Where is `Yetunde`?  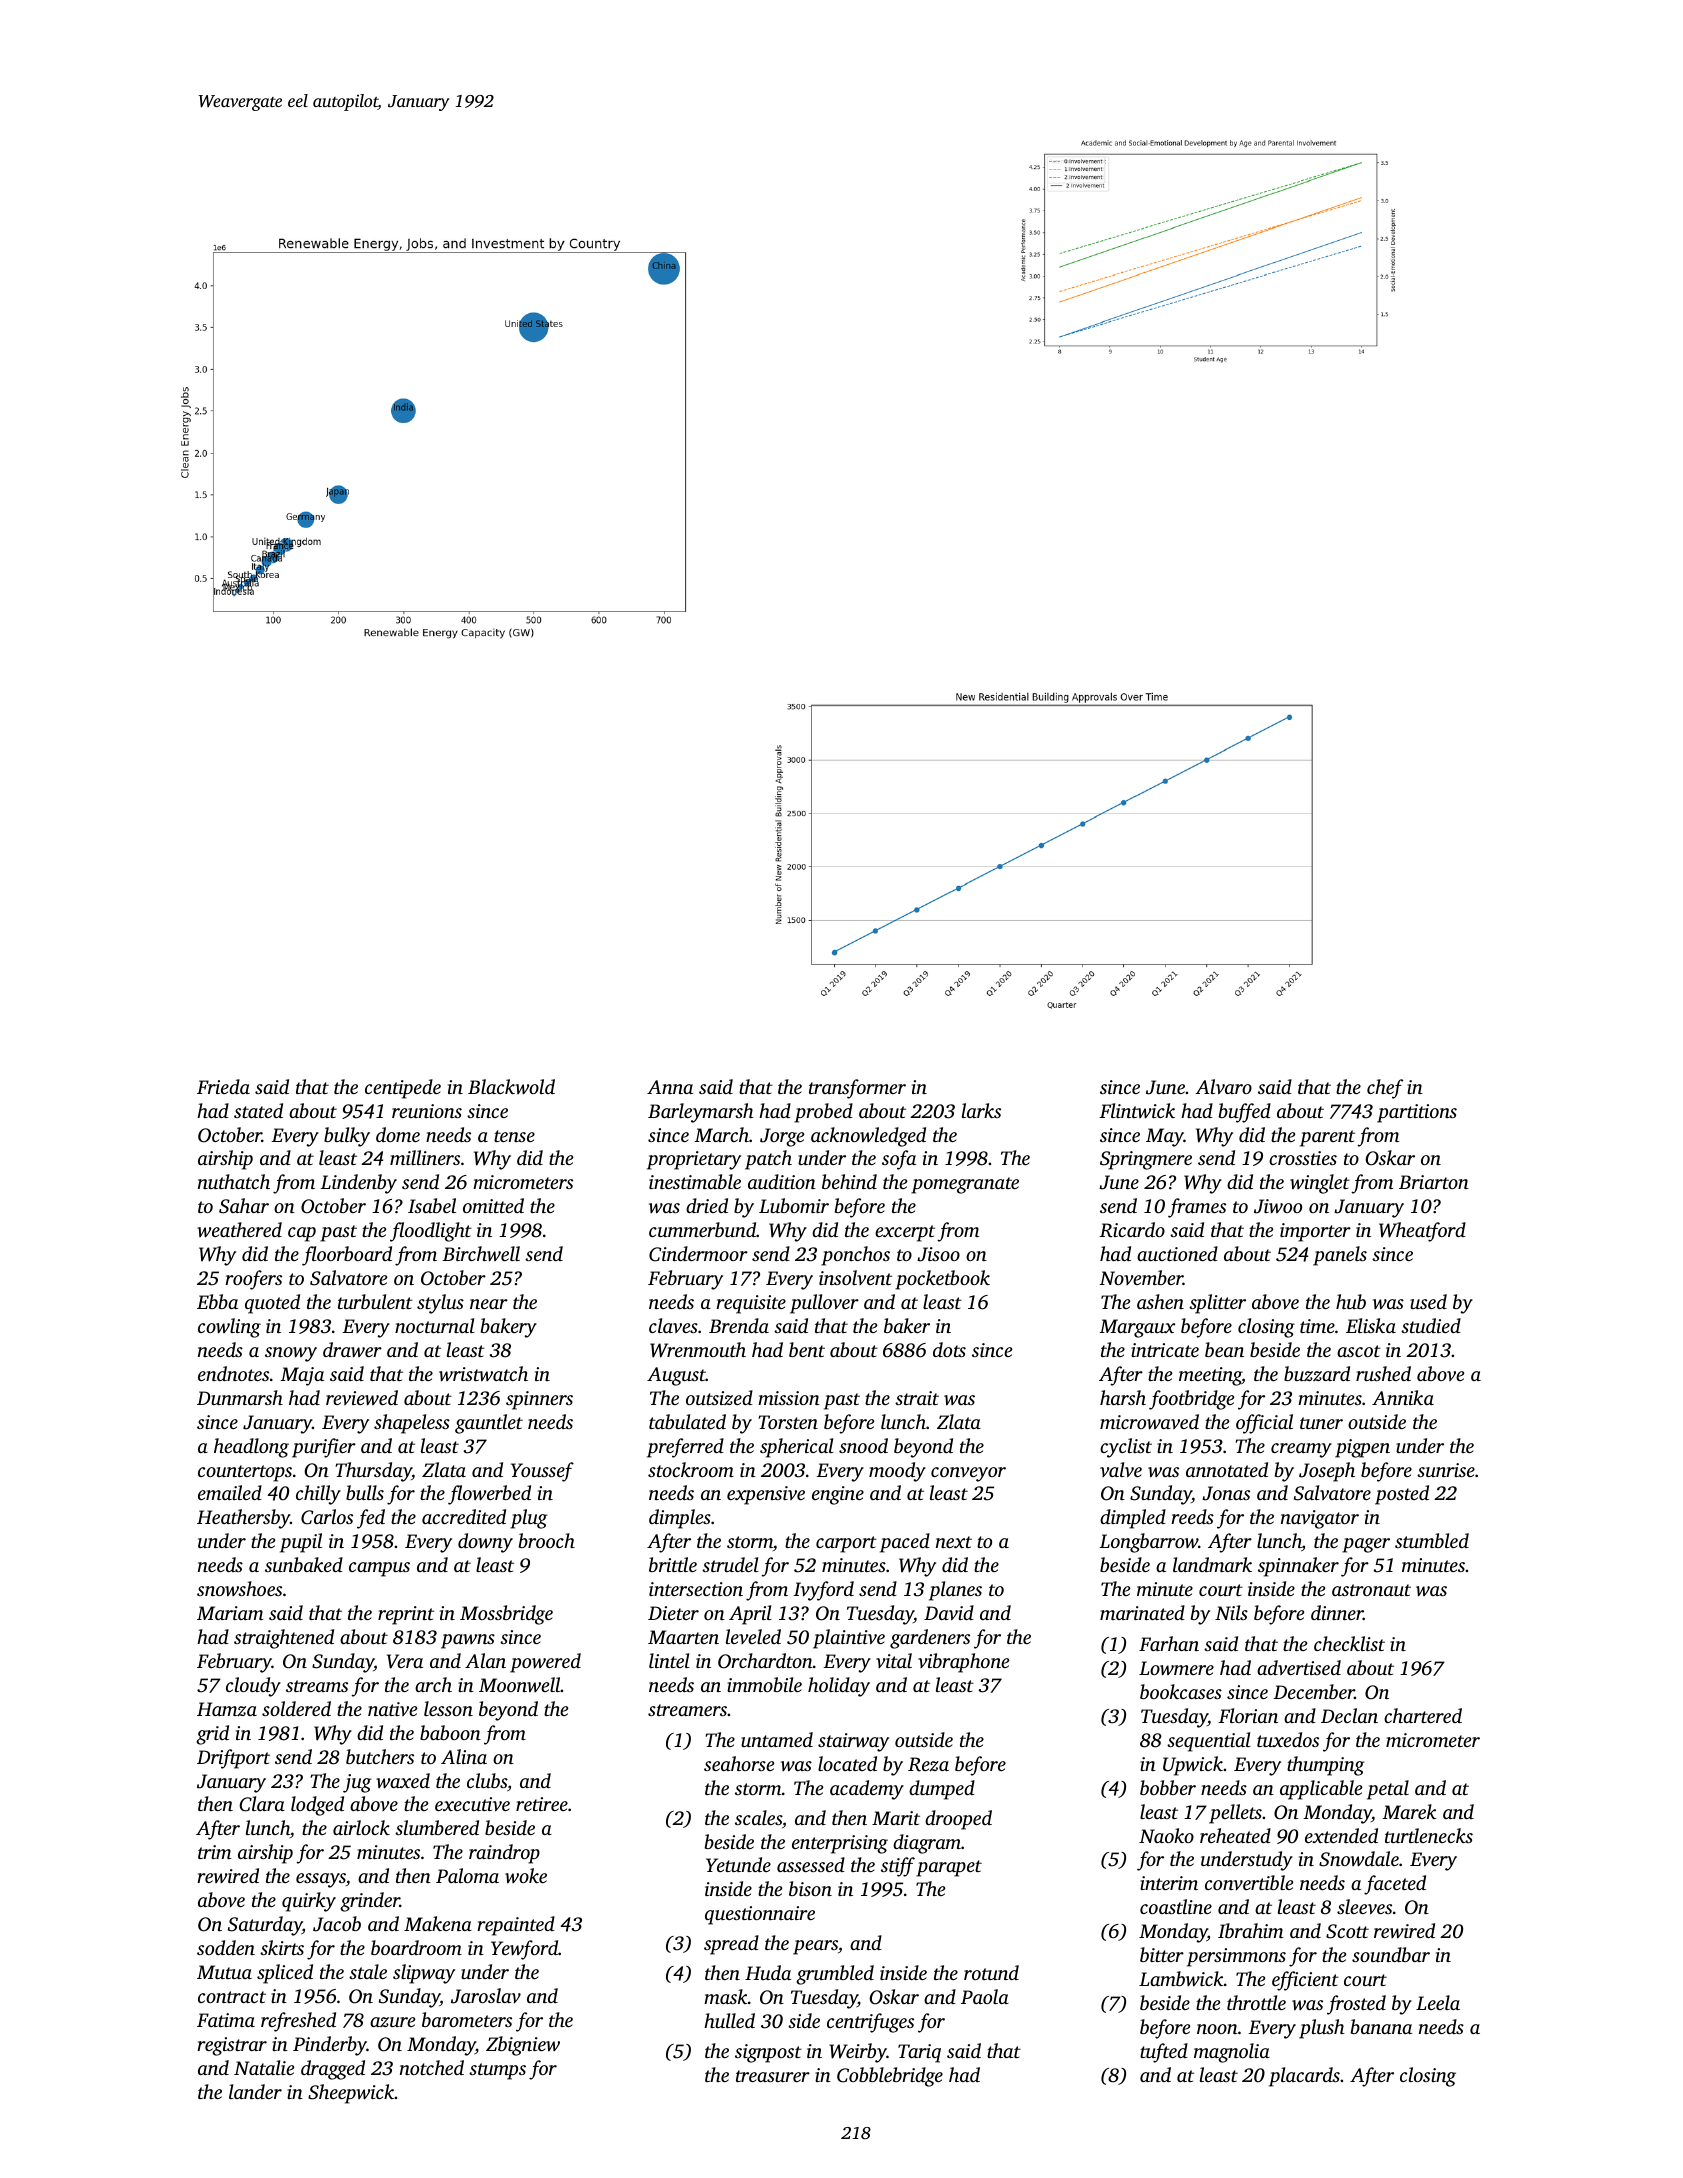
Yetunde is located at coordinates (738, 1864).
